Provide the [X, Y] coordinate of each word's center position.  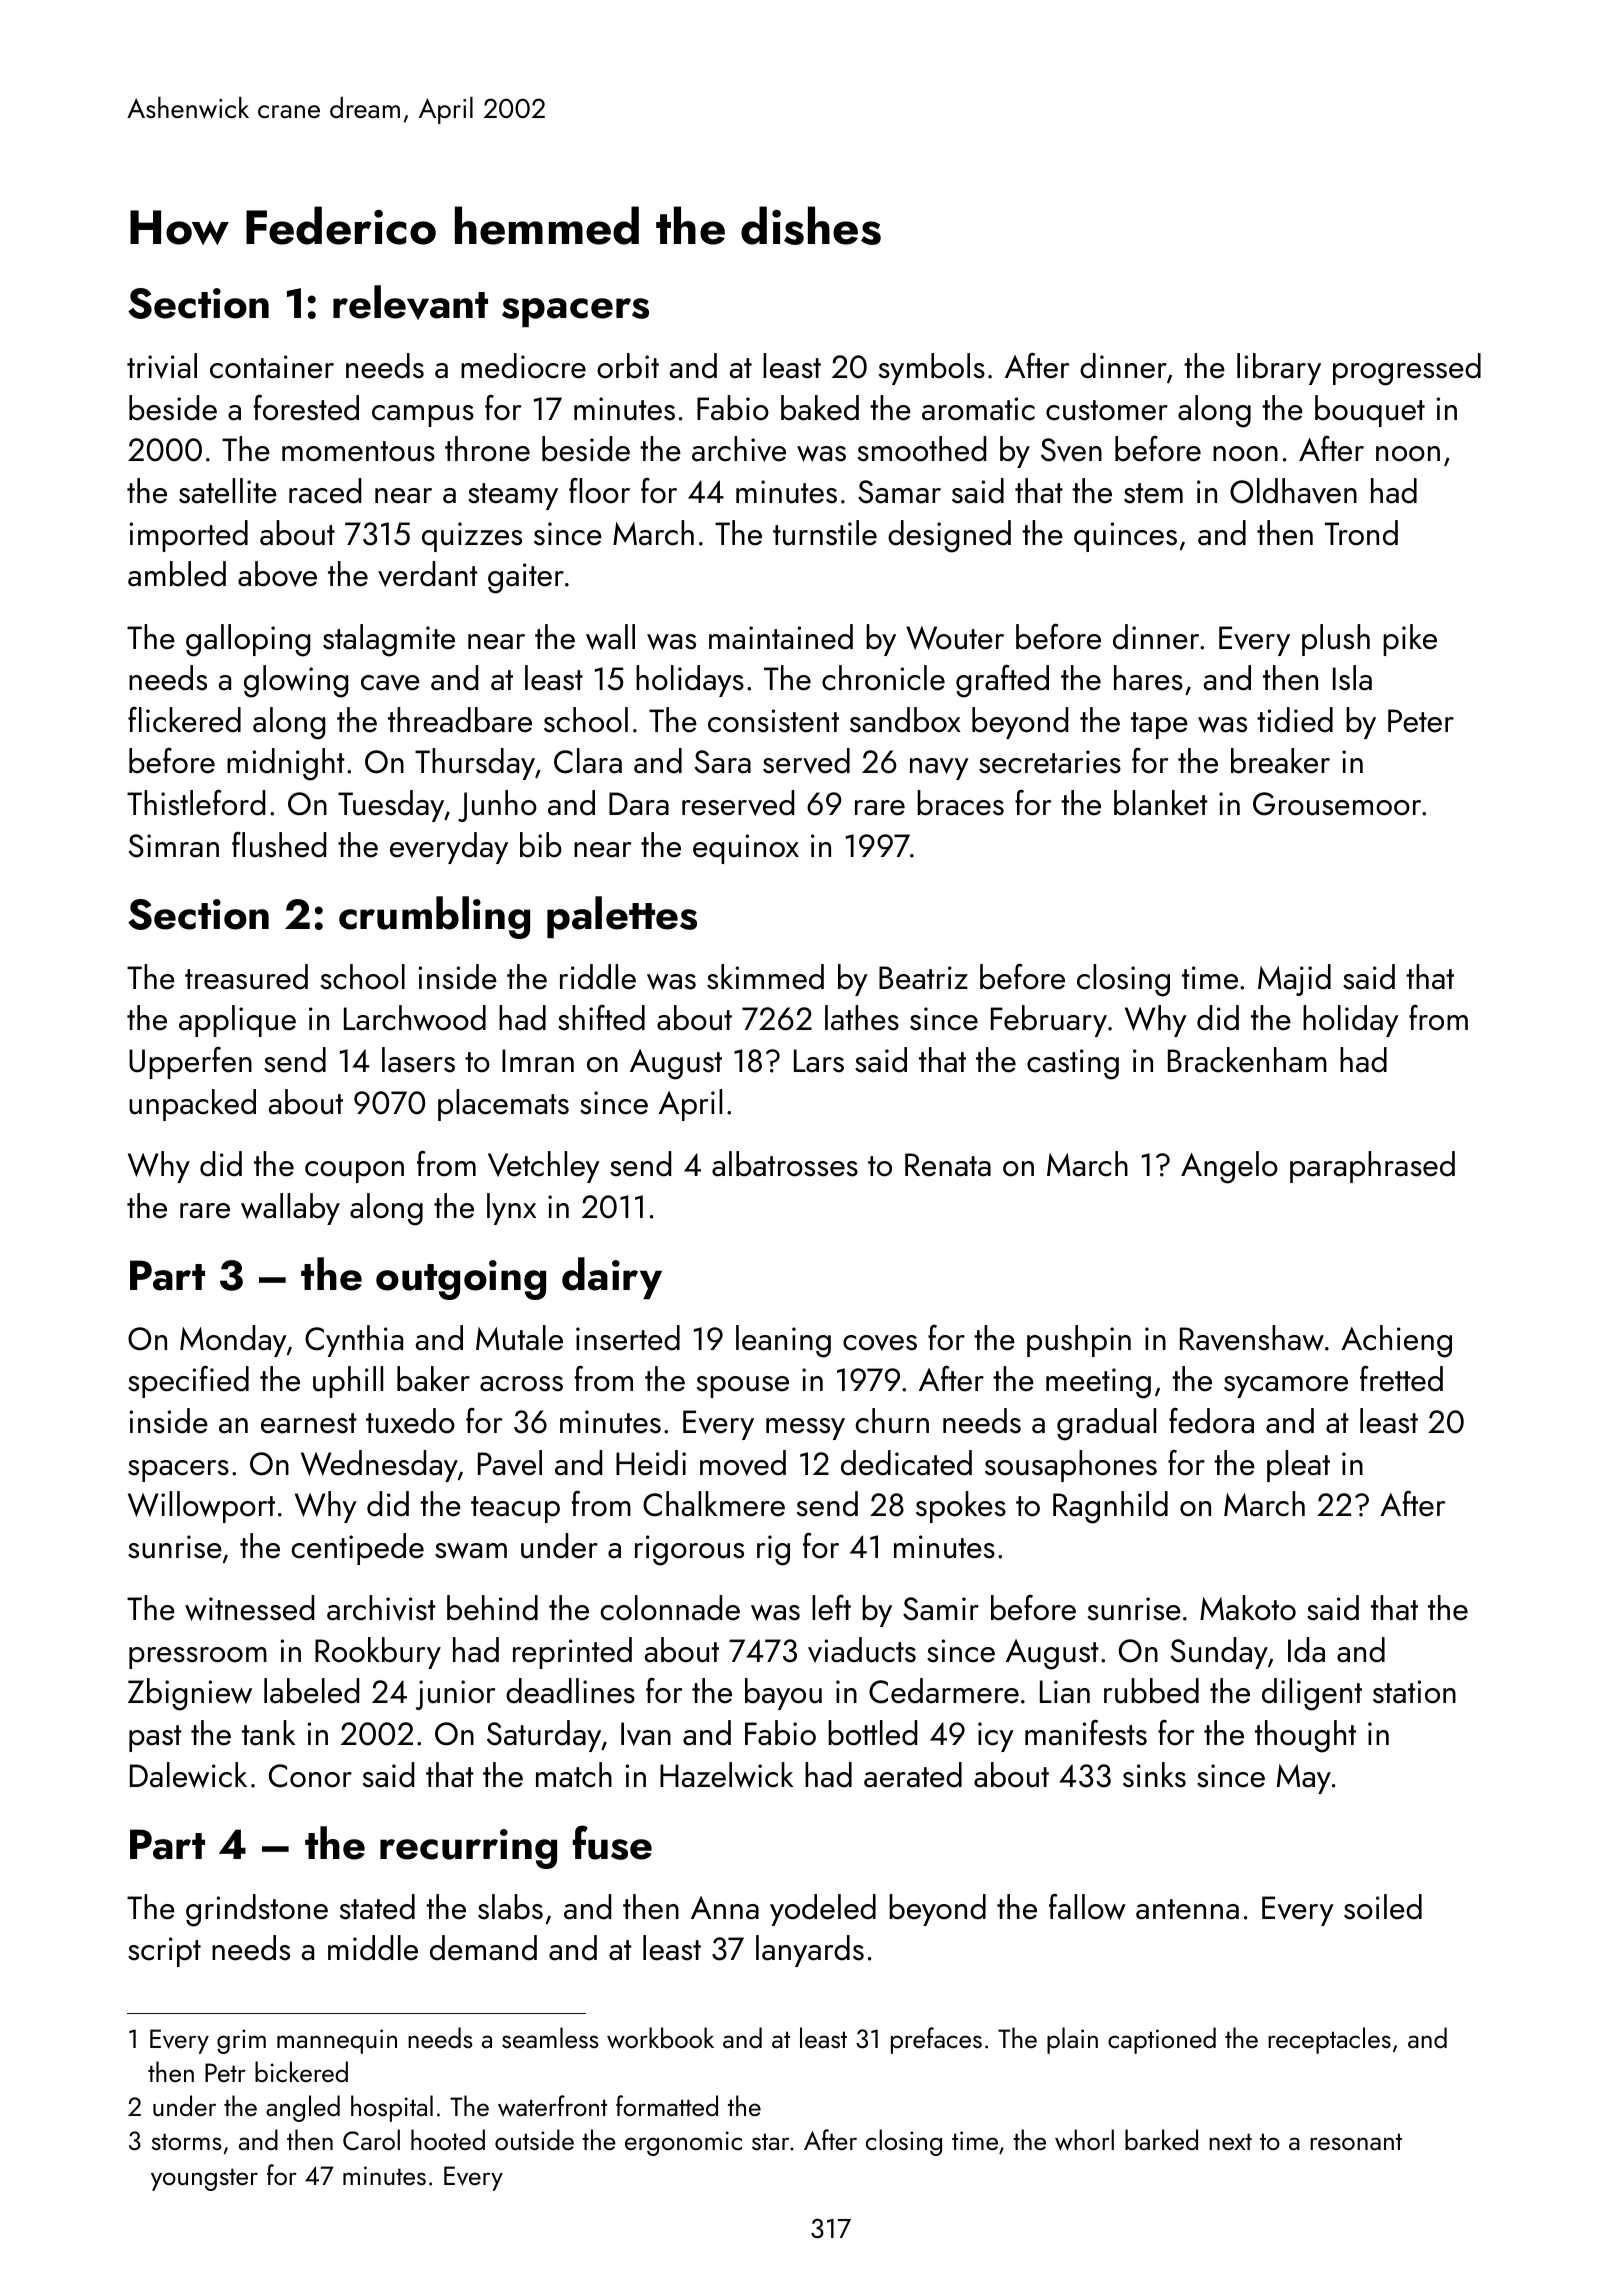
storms [186, 2141]
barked [1161, 2139]
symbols [932, 369]
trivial [162, 366]
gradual [1106, 1424]
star [770, 2141]
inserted [628, 1338]
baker [433, 1379]
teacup [515, 1509]
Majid [1294, 980]
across [521, 1384]
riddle [598, 977]
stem [1153, 493]
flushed [279, 845]
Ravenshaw [1252, 1338]
